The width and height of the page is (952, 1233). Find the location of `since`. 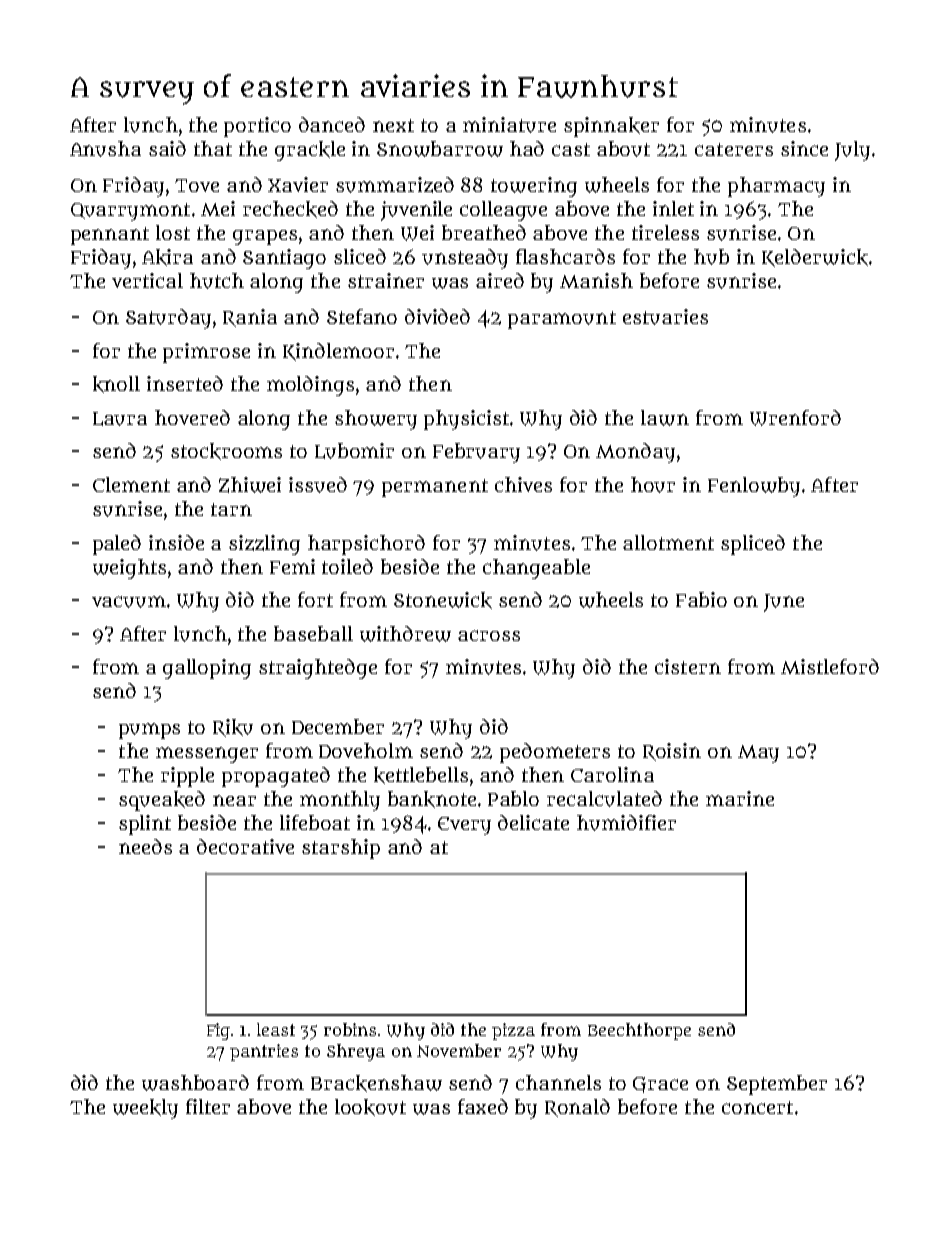

since is located at coordinates (804, 148).
